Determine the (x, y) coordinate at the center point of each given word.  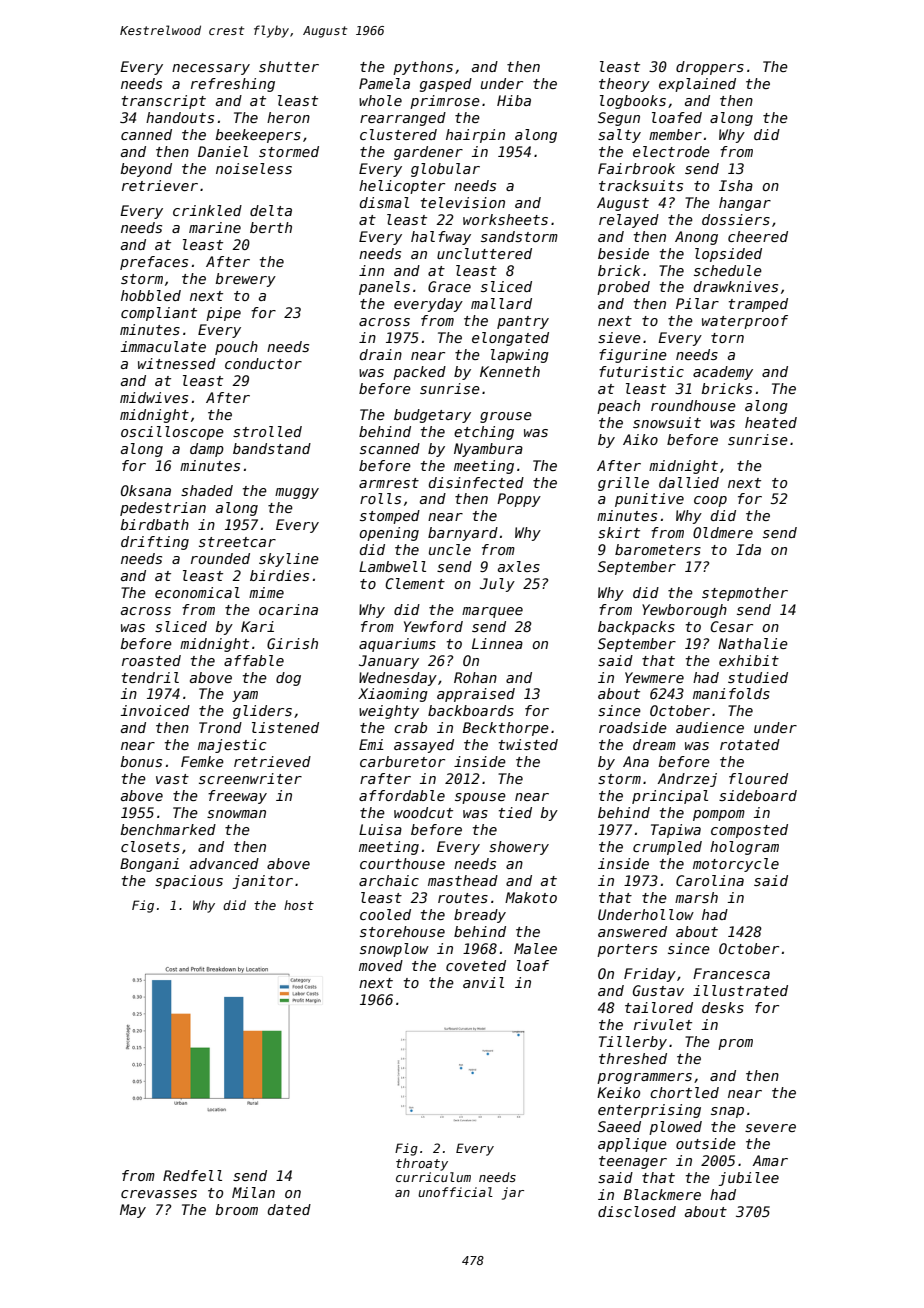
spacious (189, 882)
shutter (289, 66)
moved (381, 965)
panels (384, 288)
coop (710, 501)
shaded (207, 490)
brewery (245, 280)
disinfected (476, 482)
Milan (253, 1192)
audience (710, 727)
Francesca (731, 973)
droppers (710, 68)
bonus (141, 761)
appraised (476, 695)
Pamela (384, 83)
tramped (758, 305)
